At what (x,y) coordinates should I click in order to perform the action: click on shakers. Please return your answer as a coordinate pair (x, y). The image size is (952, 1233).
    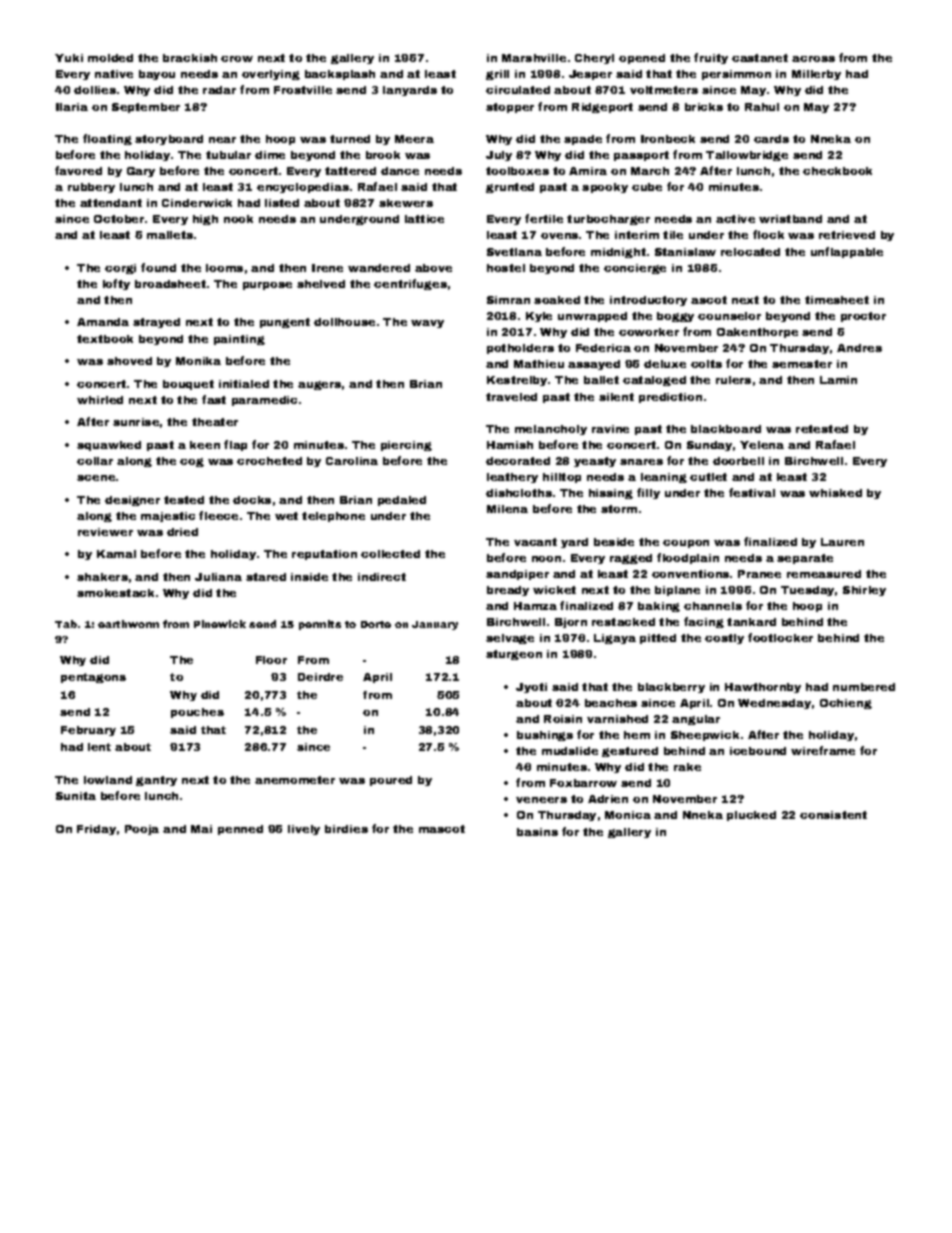
    Looking at the image, I should click on (102, 577).
